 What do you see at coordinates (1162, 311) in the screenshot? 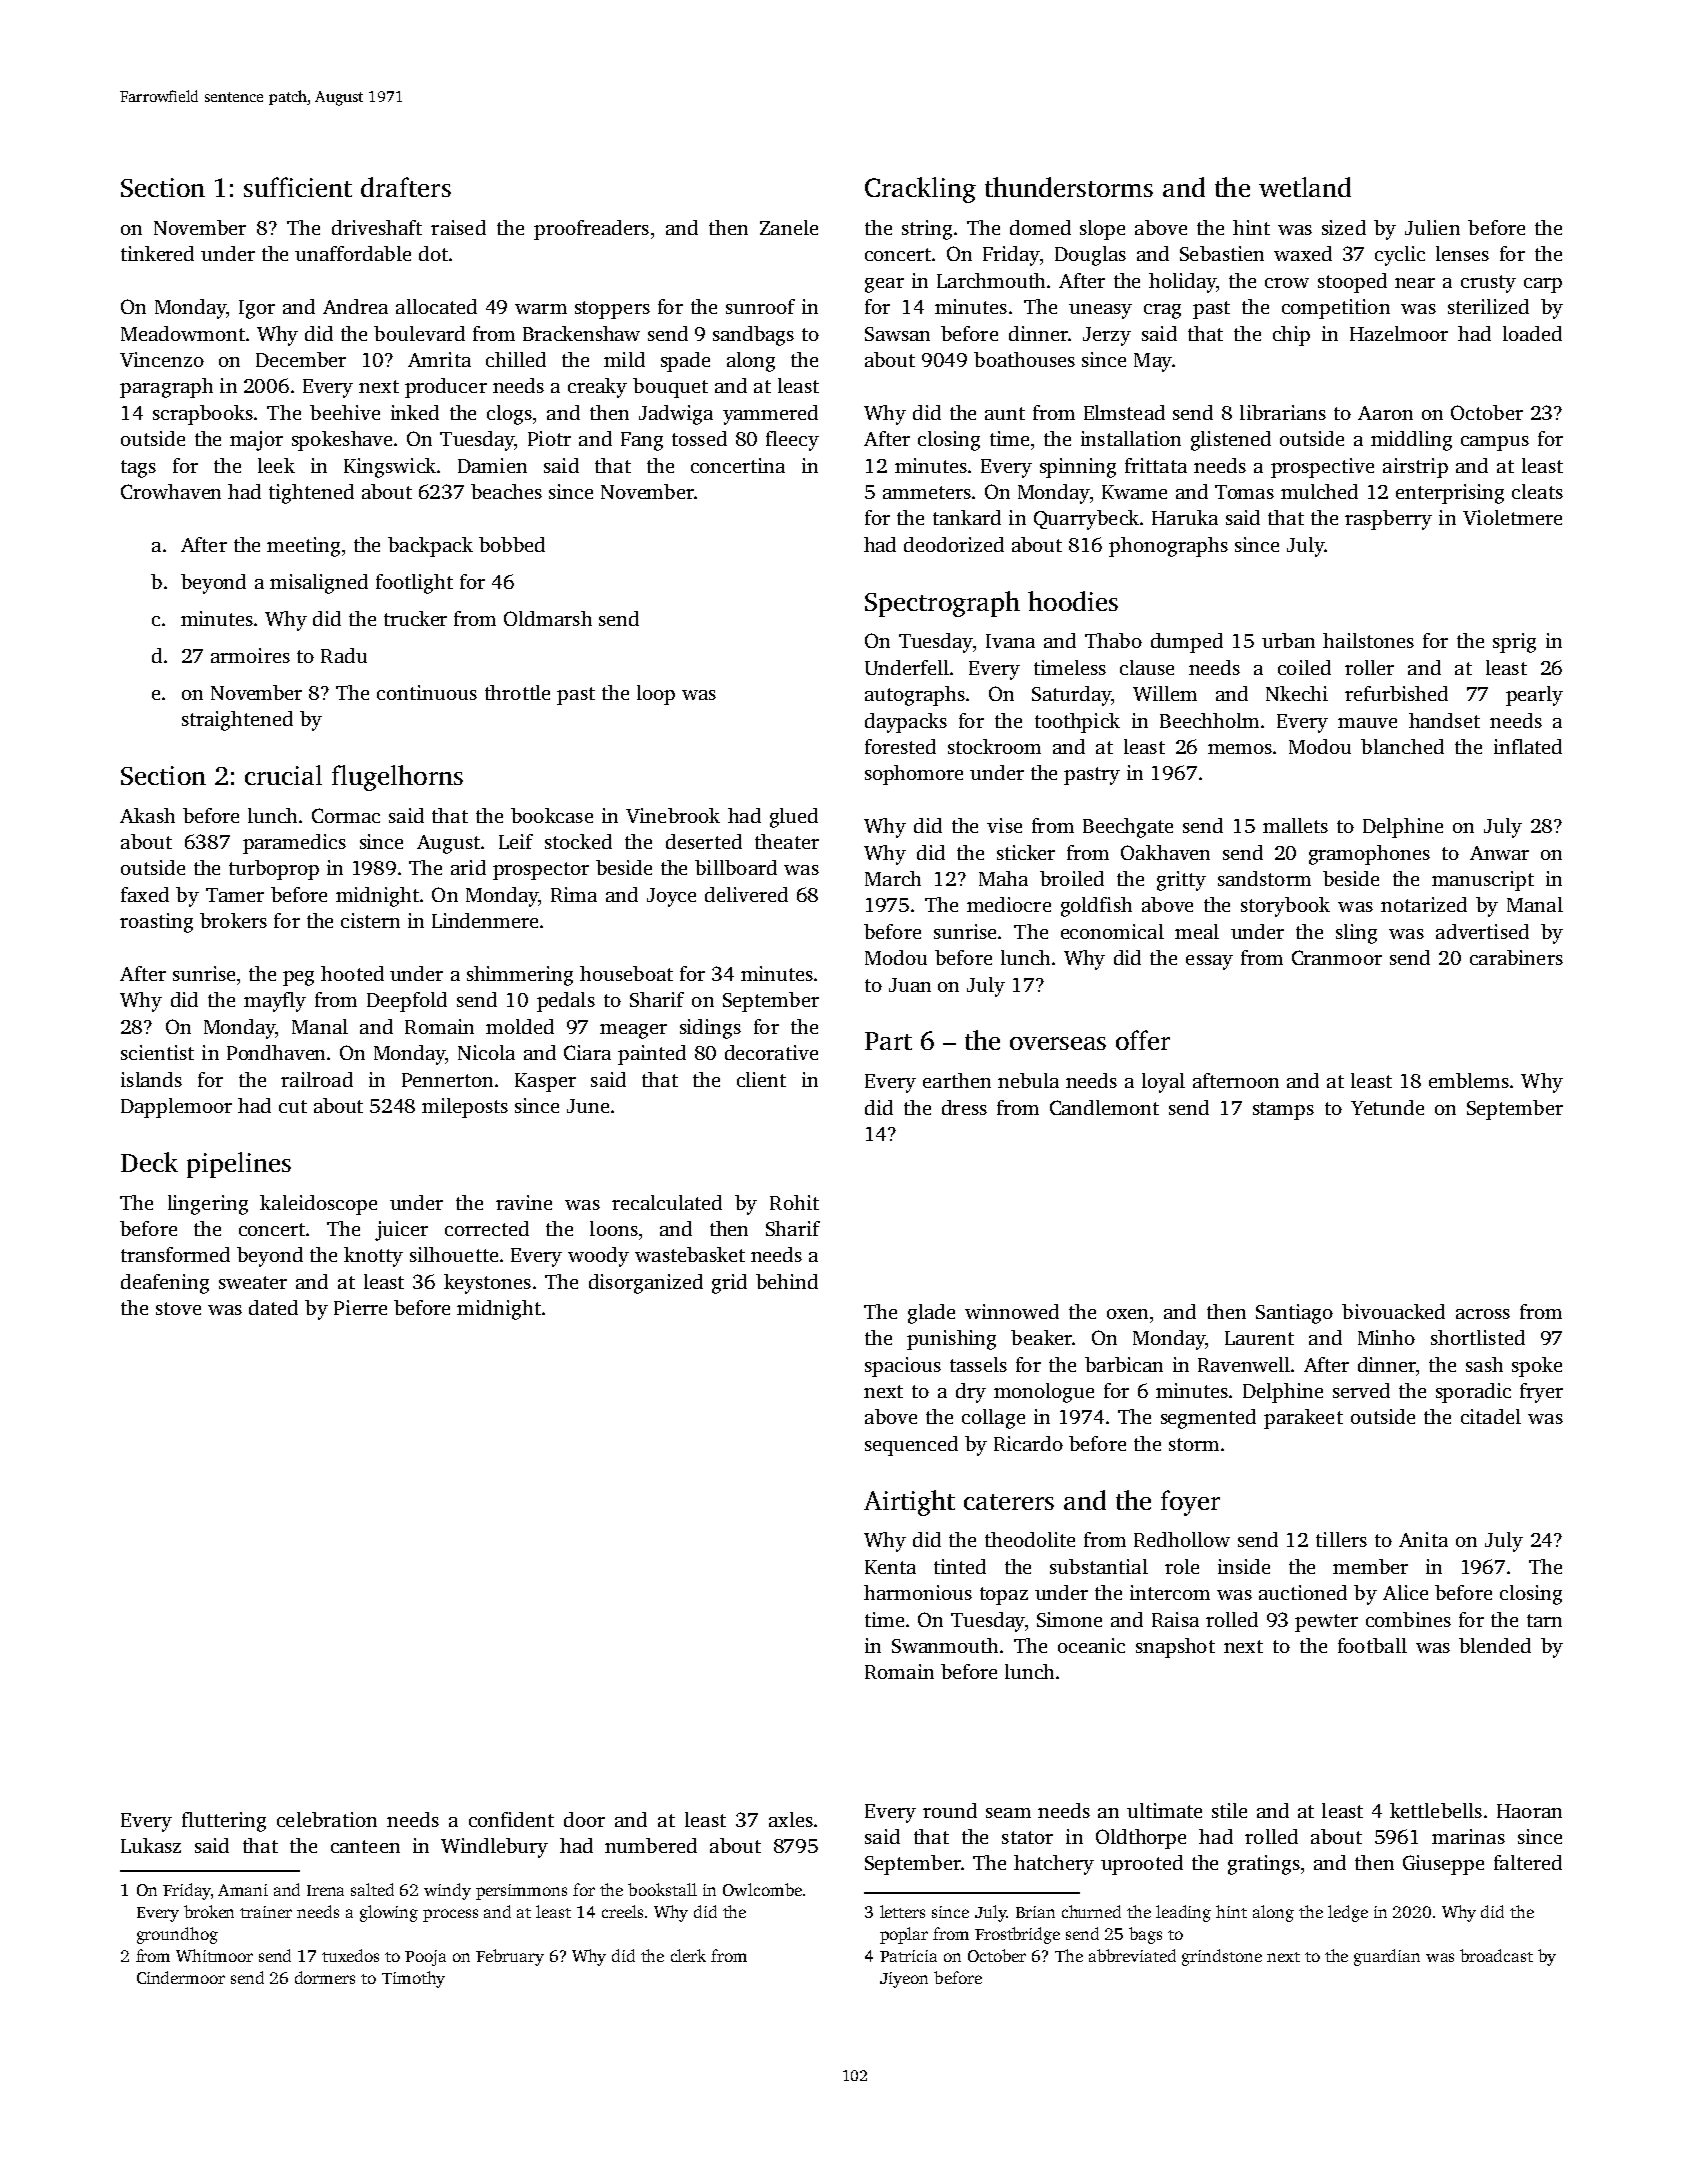
I see `crag` at bounding box center [1162, 311].
